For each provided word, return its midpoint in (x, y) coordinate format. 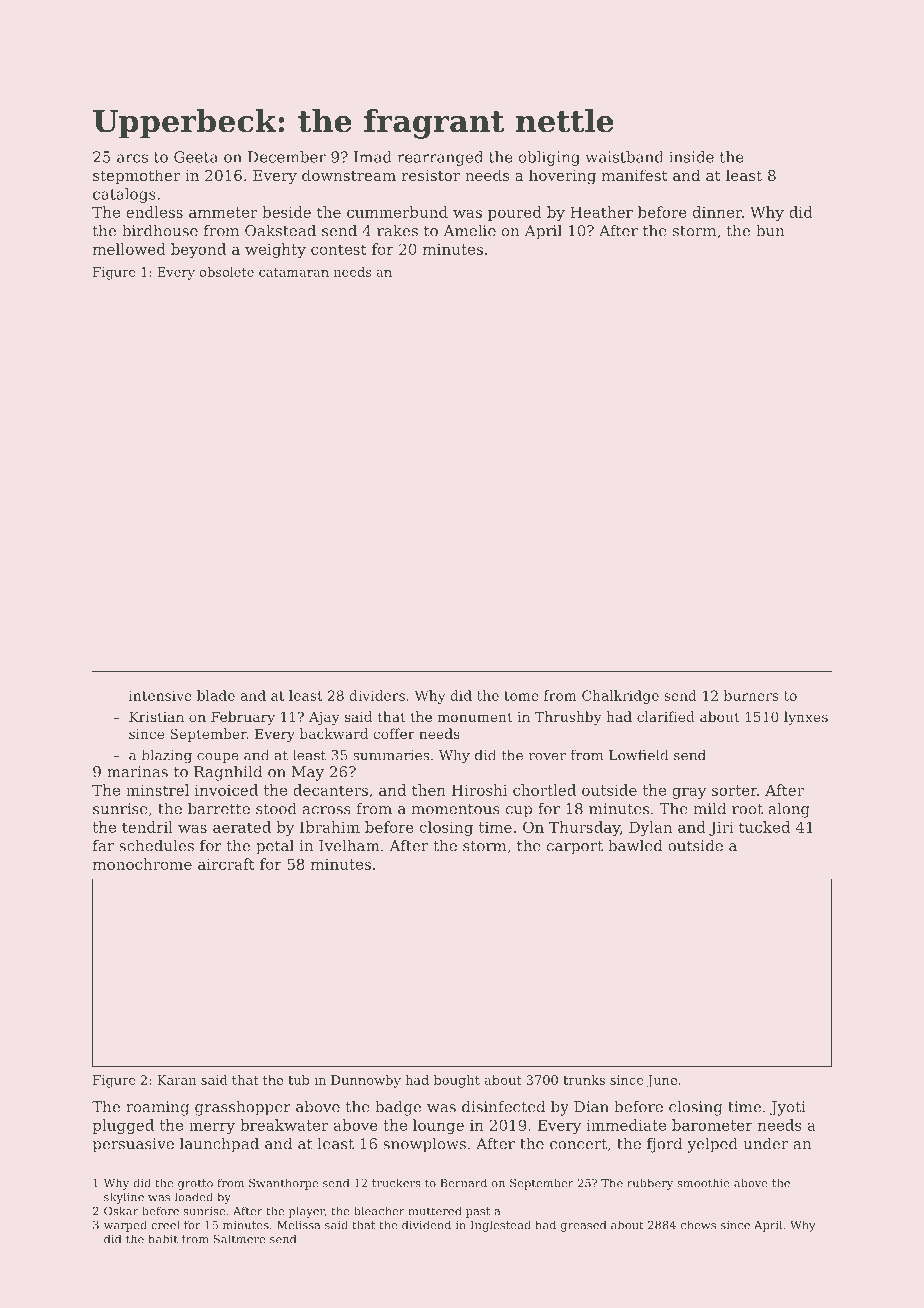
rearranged (440, 158)
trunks (584, 1080)
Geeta (196, 157)
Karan (176, 1080)
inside (691, 157)
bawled (635, 845)
